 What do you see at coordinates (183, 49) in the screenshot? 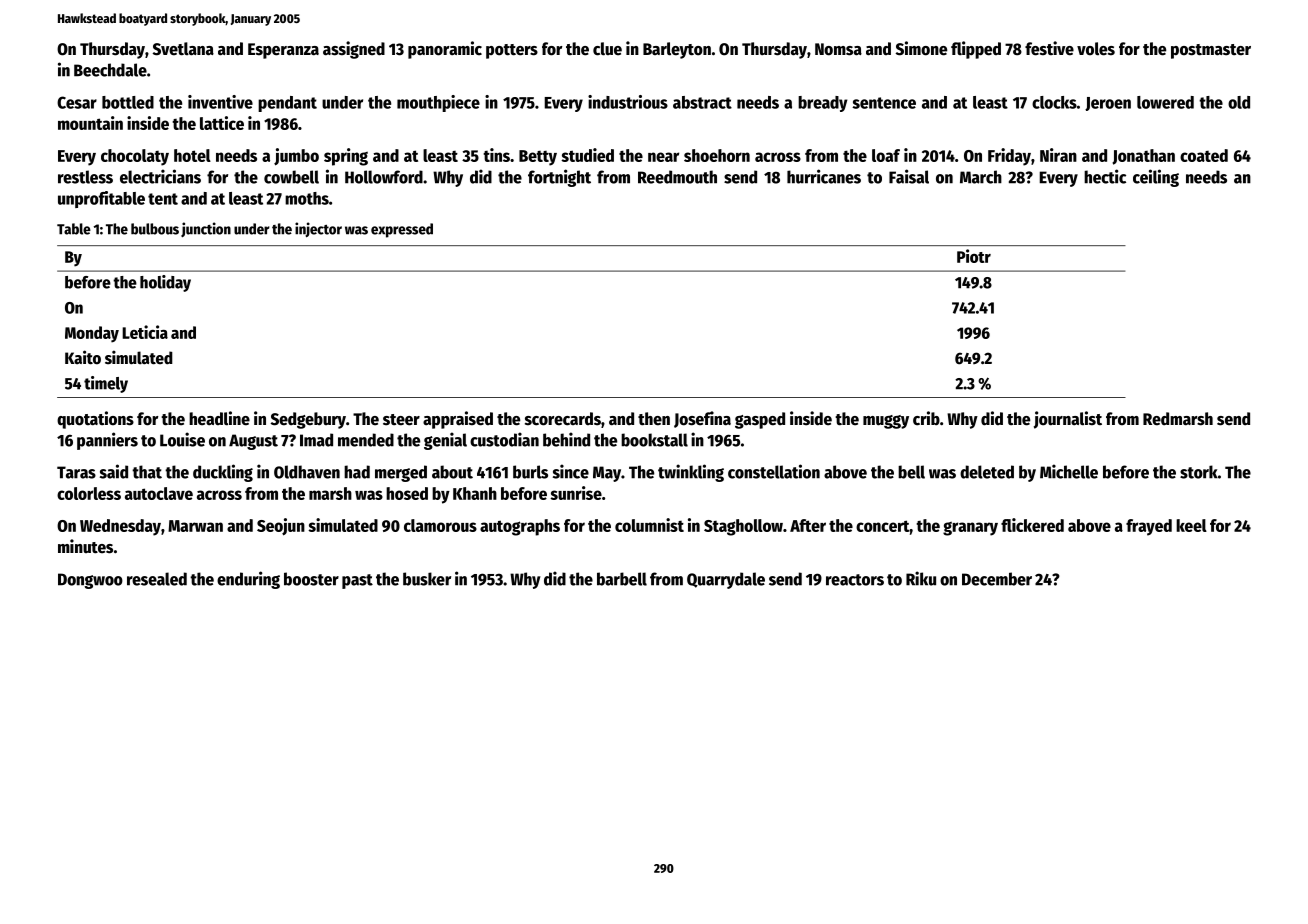
I see `Svetlana` at bounding box center [183, 49].
